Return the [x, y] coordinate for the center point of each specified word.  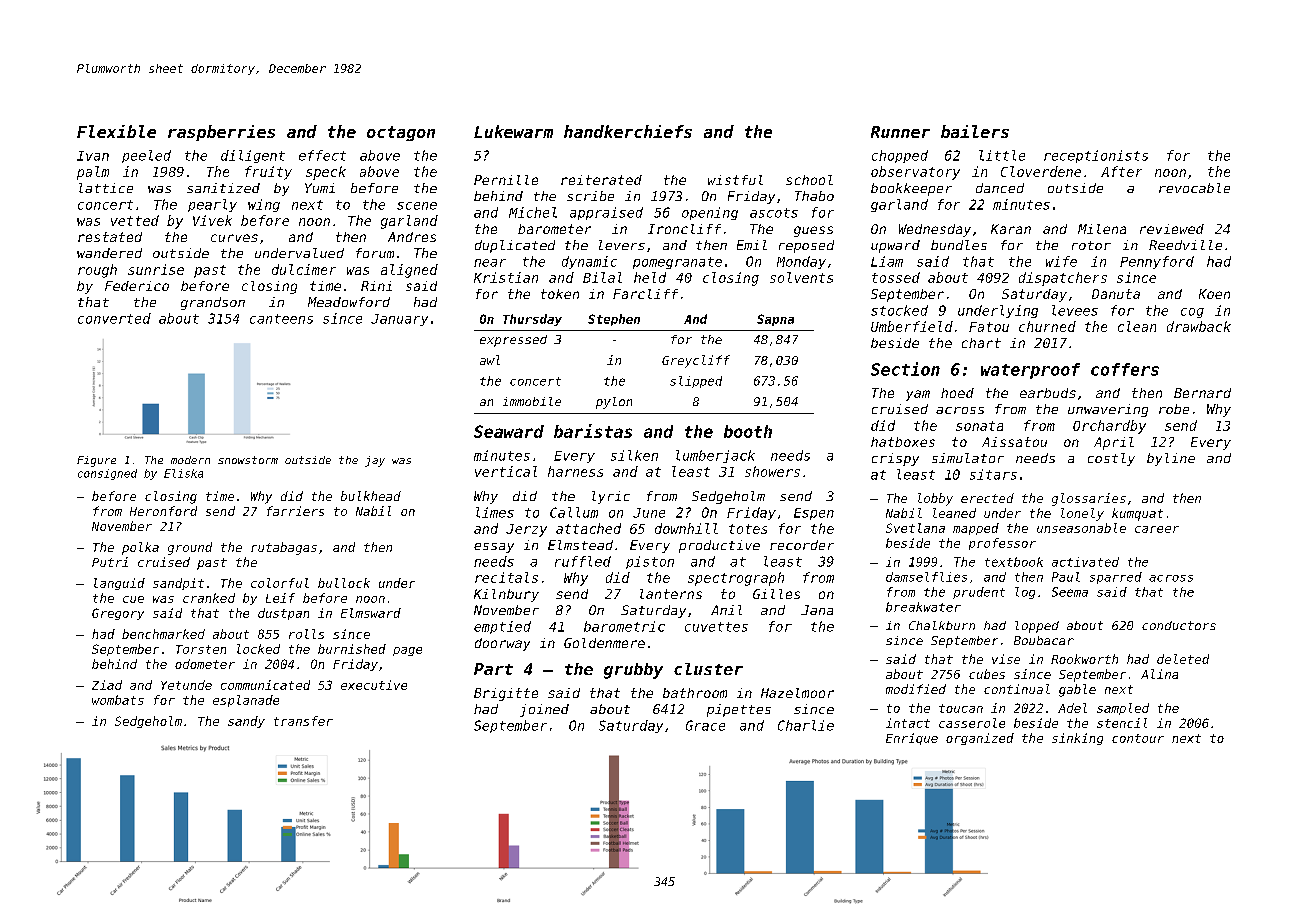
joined [544, 710]
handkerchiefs [628, 131]
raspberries [221, 133]
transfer [303, 721]
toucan [961, 708]
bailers [975, 131]
